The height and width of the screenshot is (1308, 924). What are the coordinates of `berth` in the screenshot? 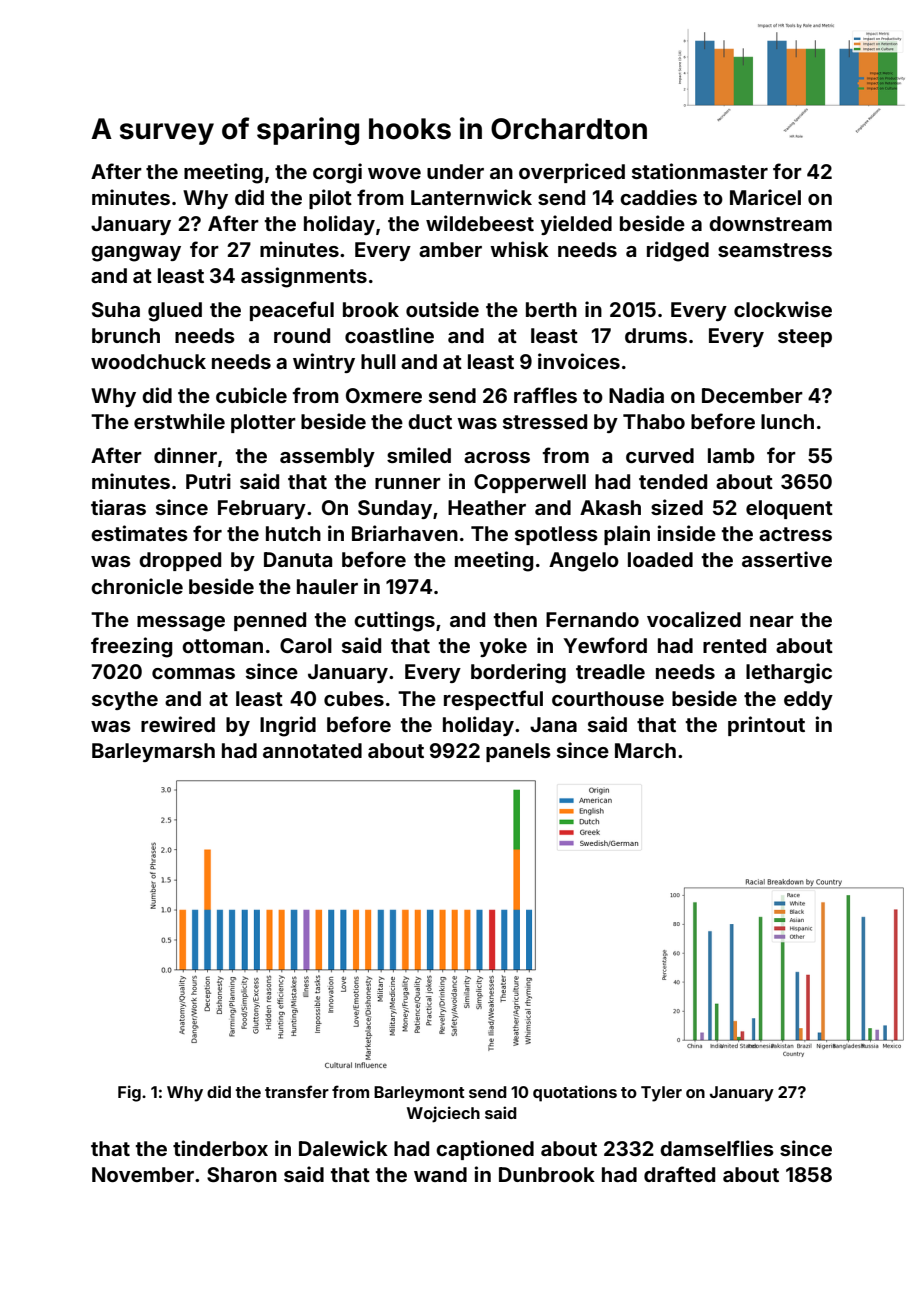 It's located at (551, 309).
